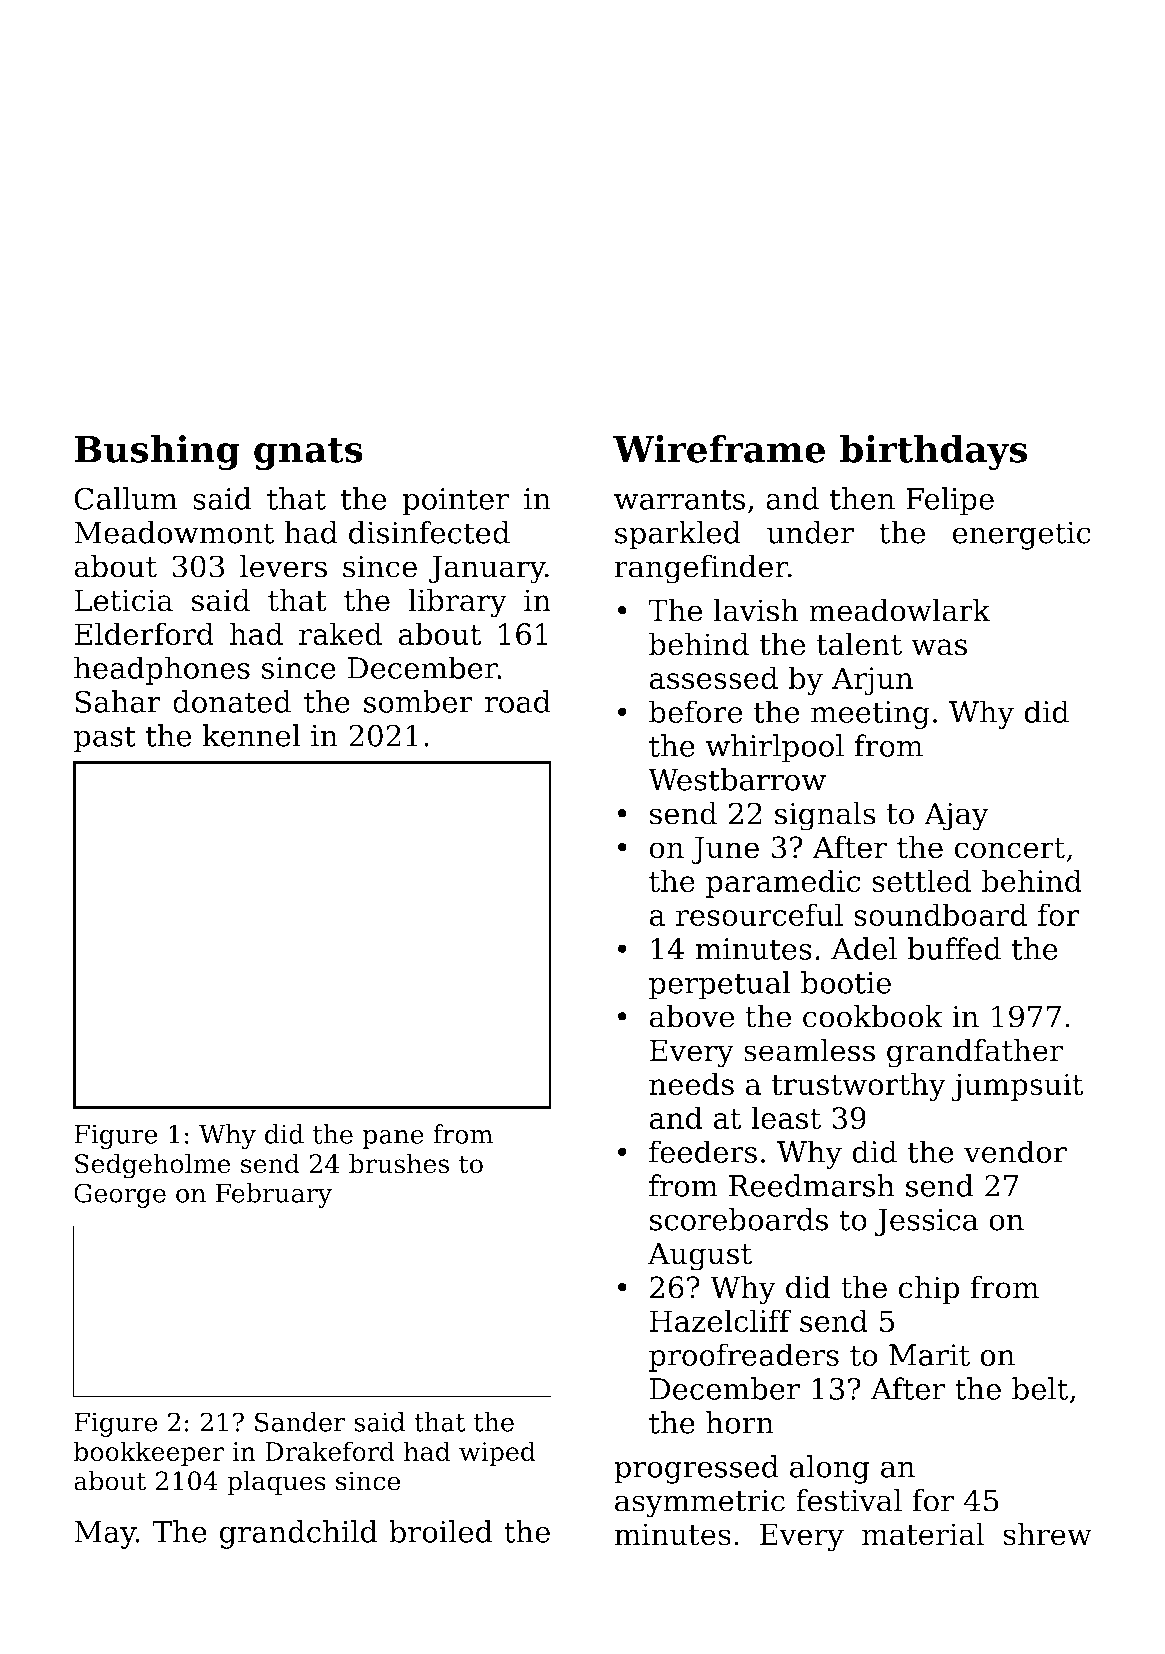 This document has height=1654, width=1165. What do you see at coordinates (300, 1422) in the document?
I see `Sander` at bounding box center [300, 1422].
